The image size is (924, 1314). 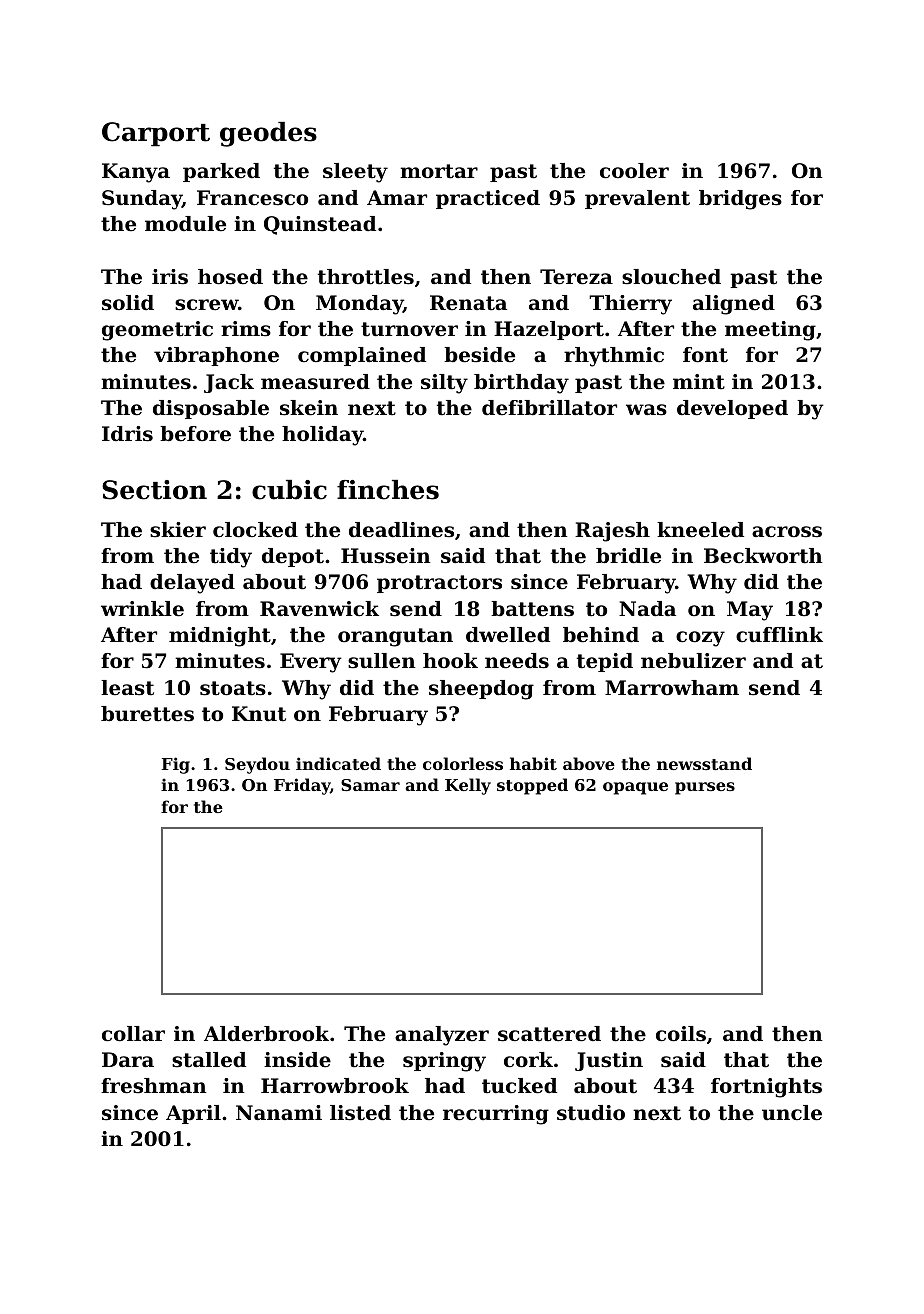 I want to click on April, so click(x=193, y=1114).
